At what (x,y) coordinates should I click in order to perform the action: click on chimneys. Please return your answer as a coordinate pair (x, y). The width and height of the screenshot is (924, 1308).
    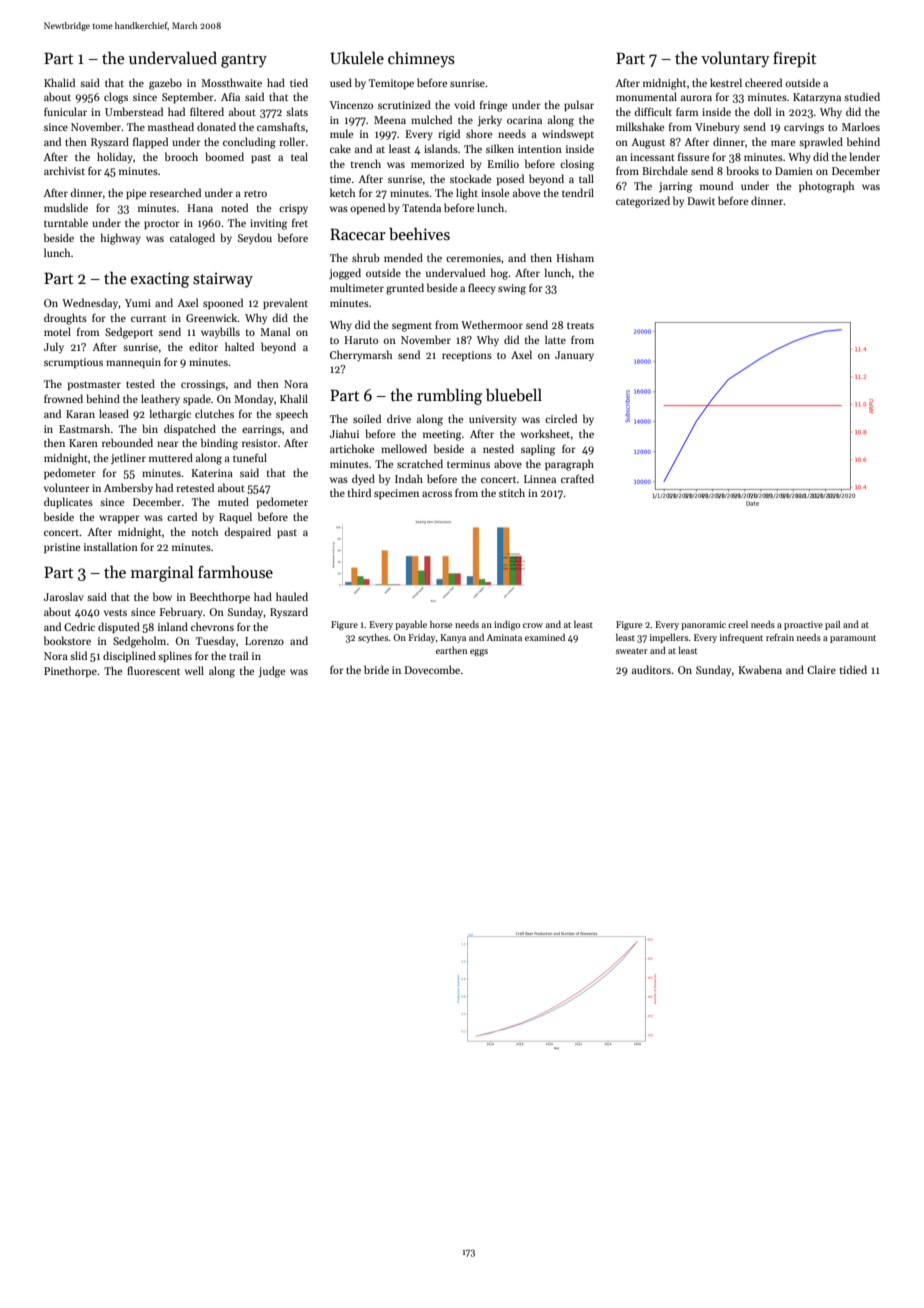
    Looking at the image, I should click on (421, 59).
